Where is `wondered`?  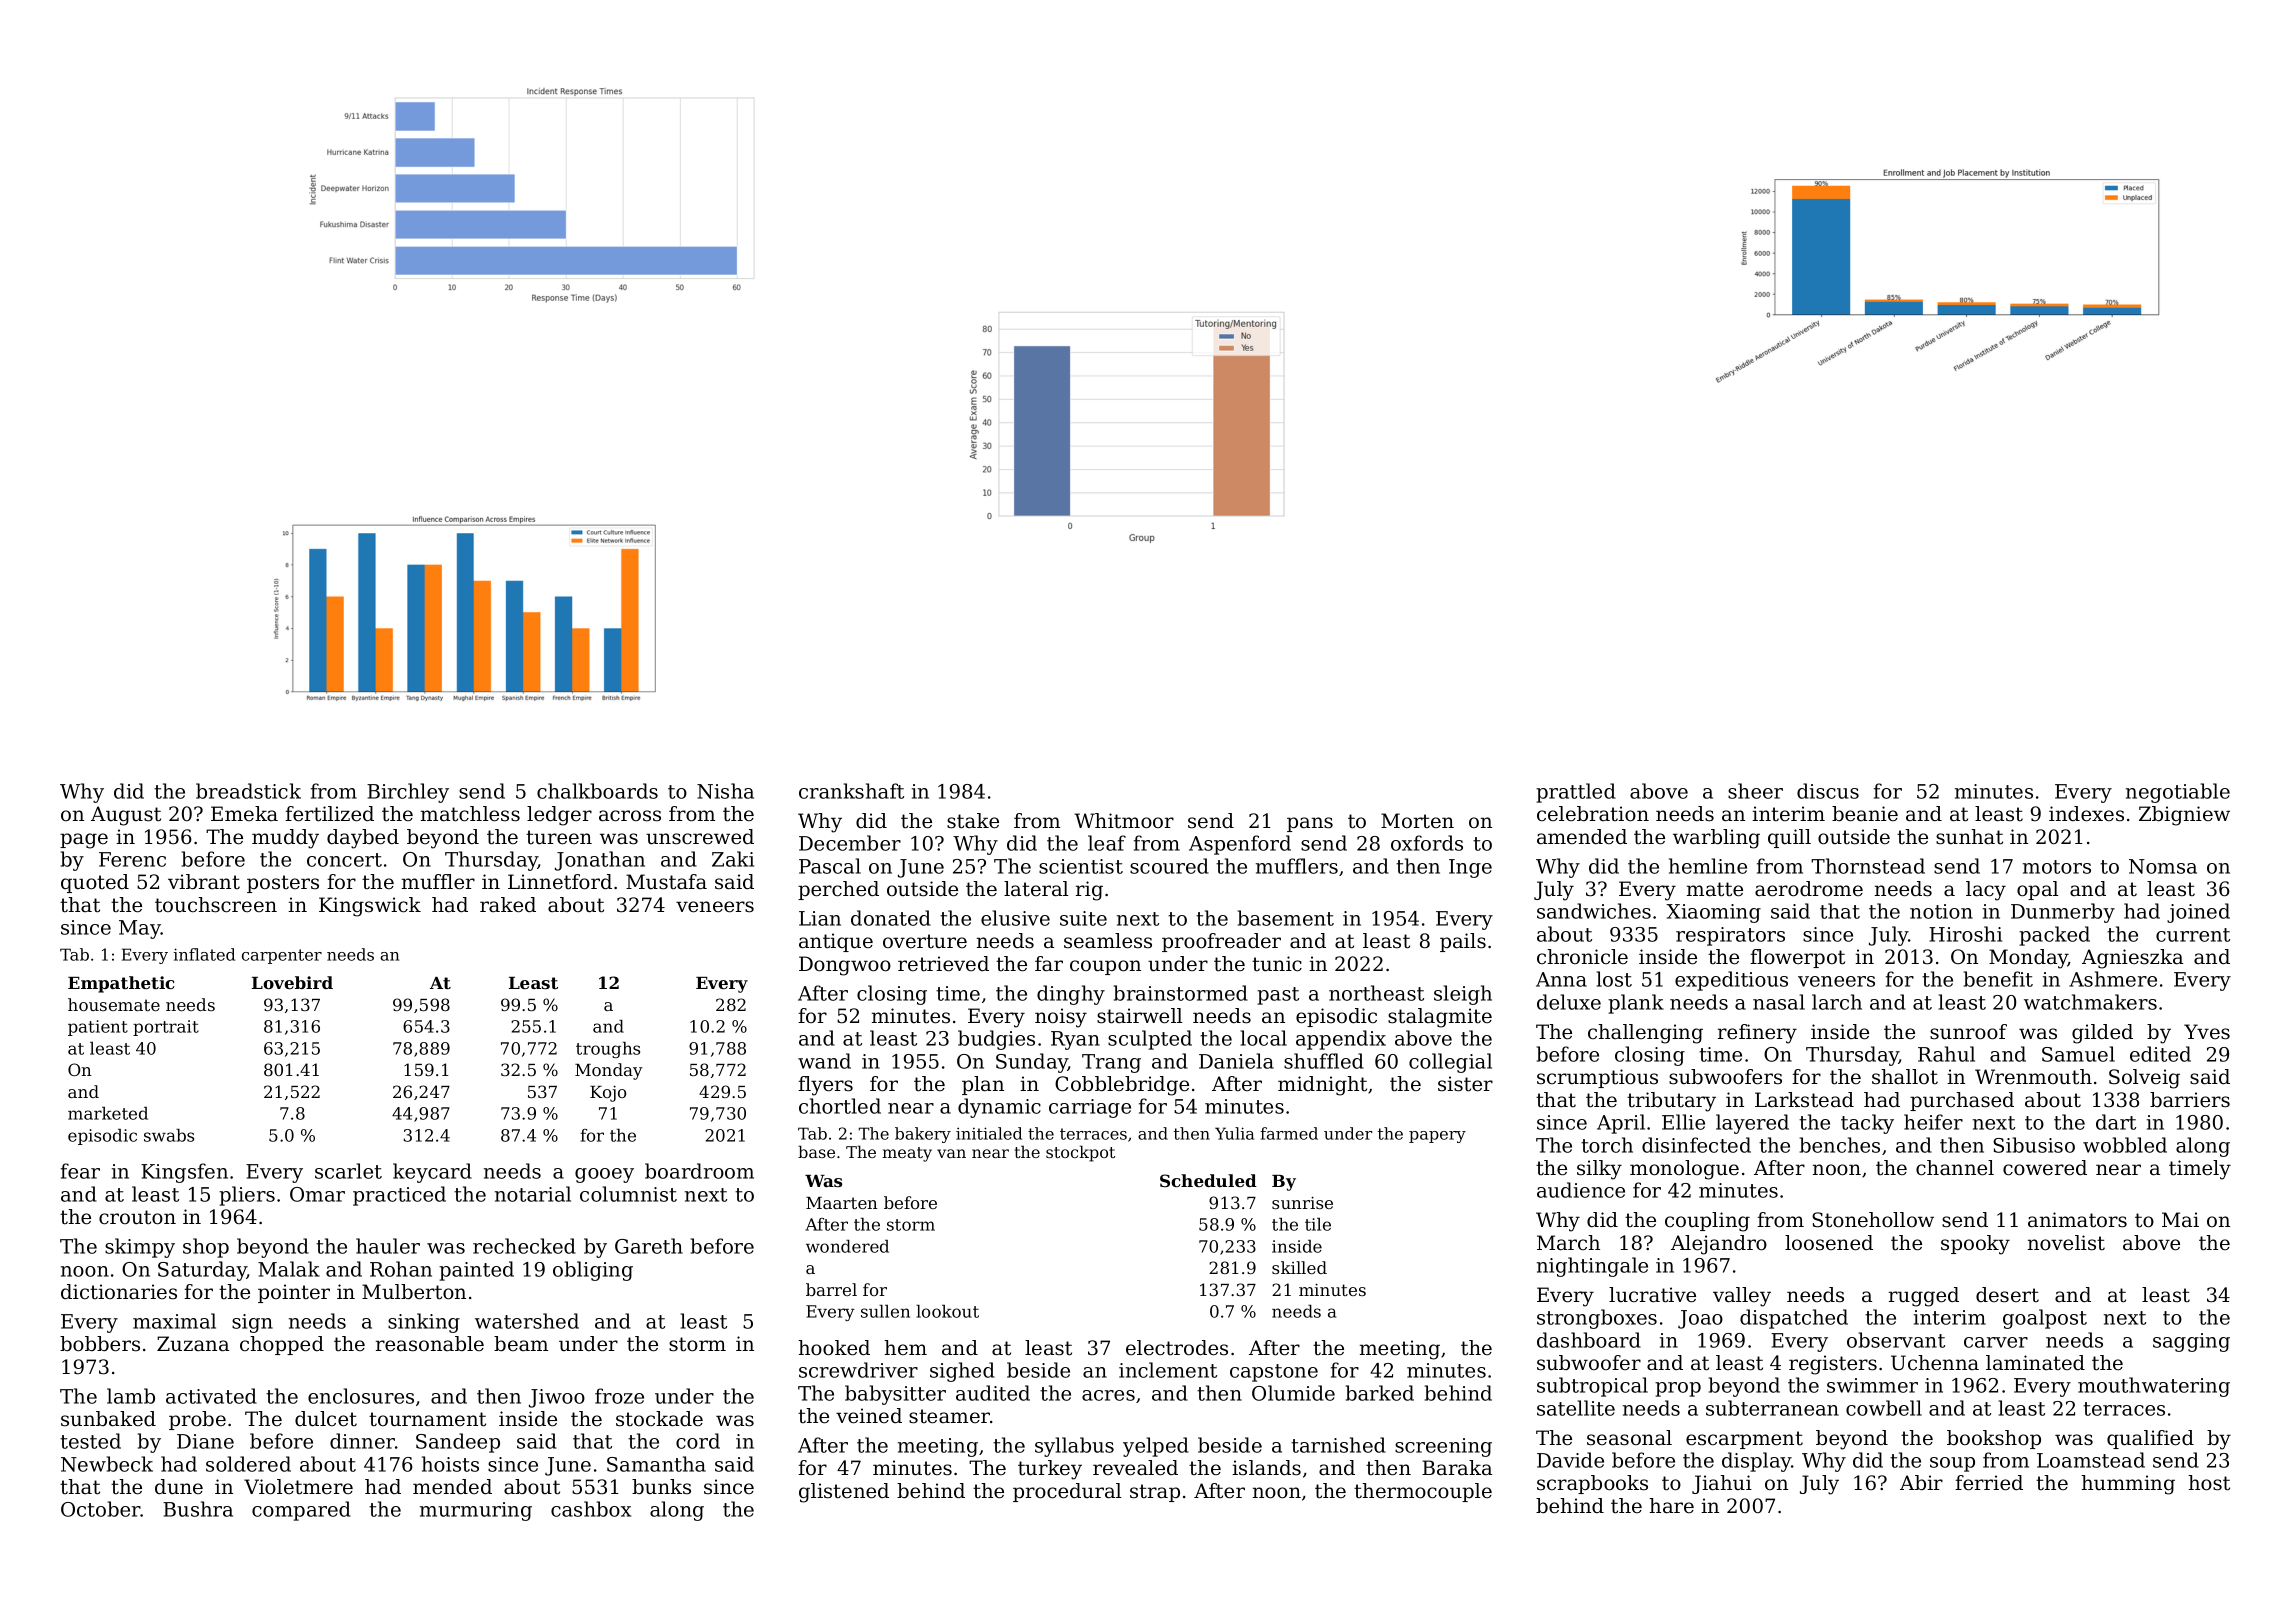 wondered is located at coordinates (847, 1246).
